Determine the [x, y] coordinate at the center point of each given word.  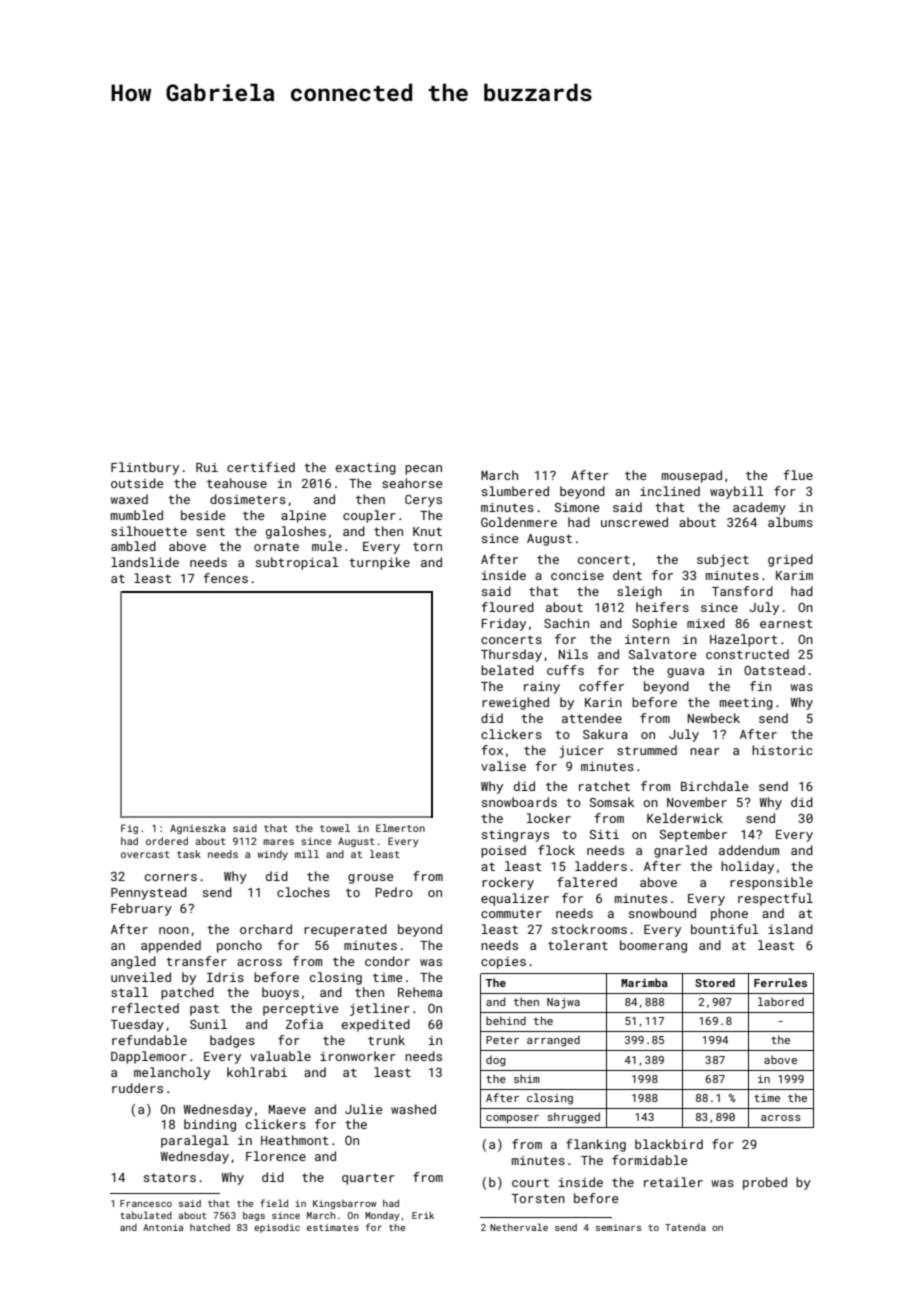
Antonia [163, 1227]
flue [798, 475]
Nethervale [519, 1227]
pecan [423, 470]
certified [261, 467]
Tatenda [685, 1227]
